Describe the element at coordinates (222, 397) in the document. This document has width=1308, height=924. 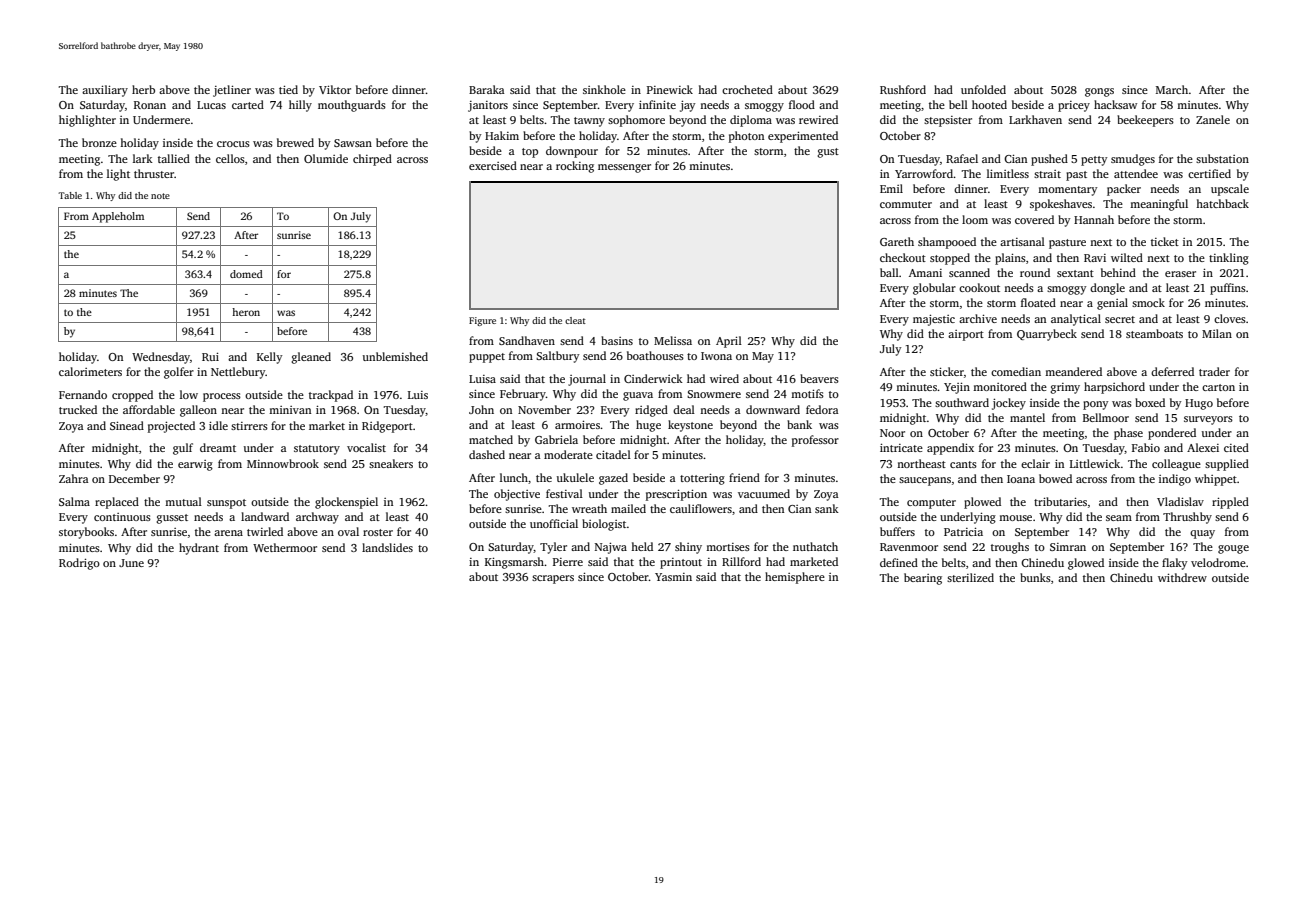
I see `process` at that location.
